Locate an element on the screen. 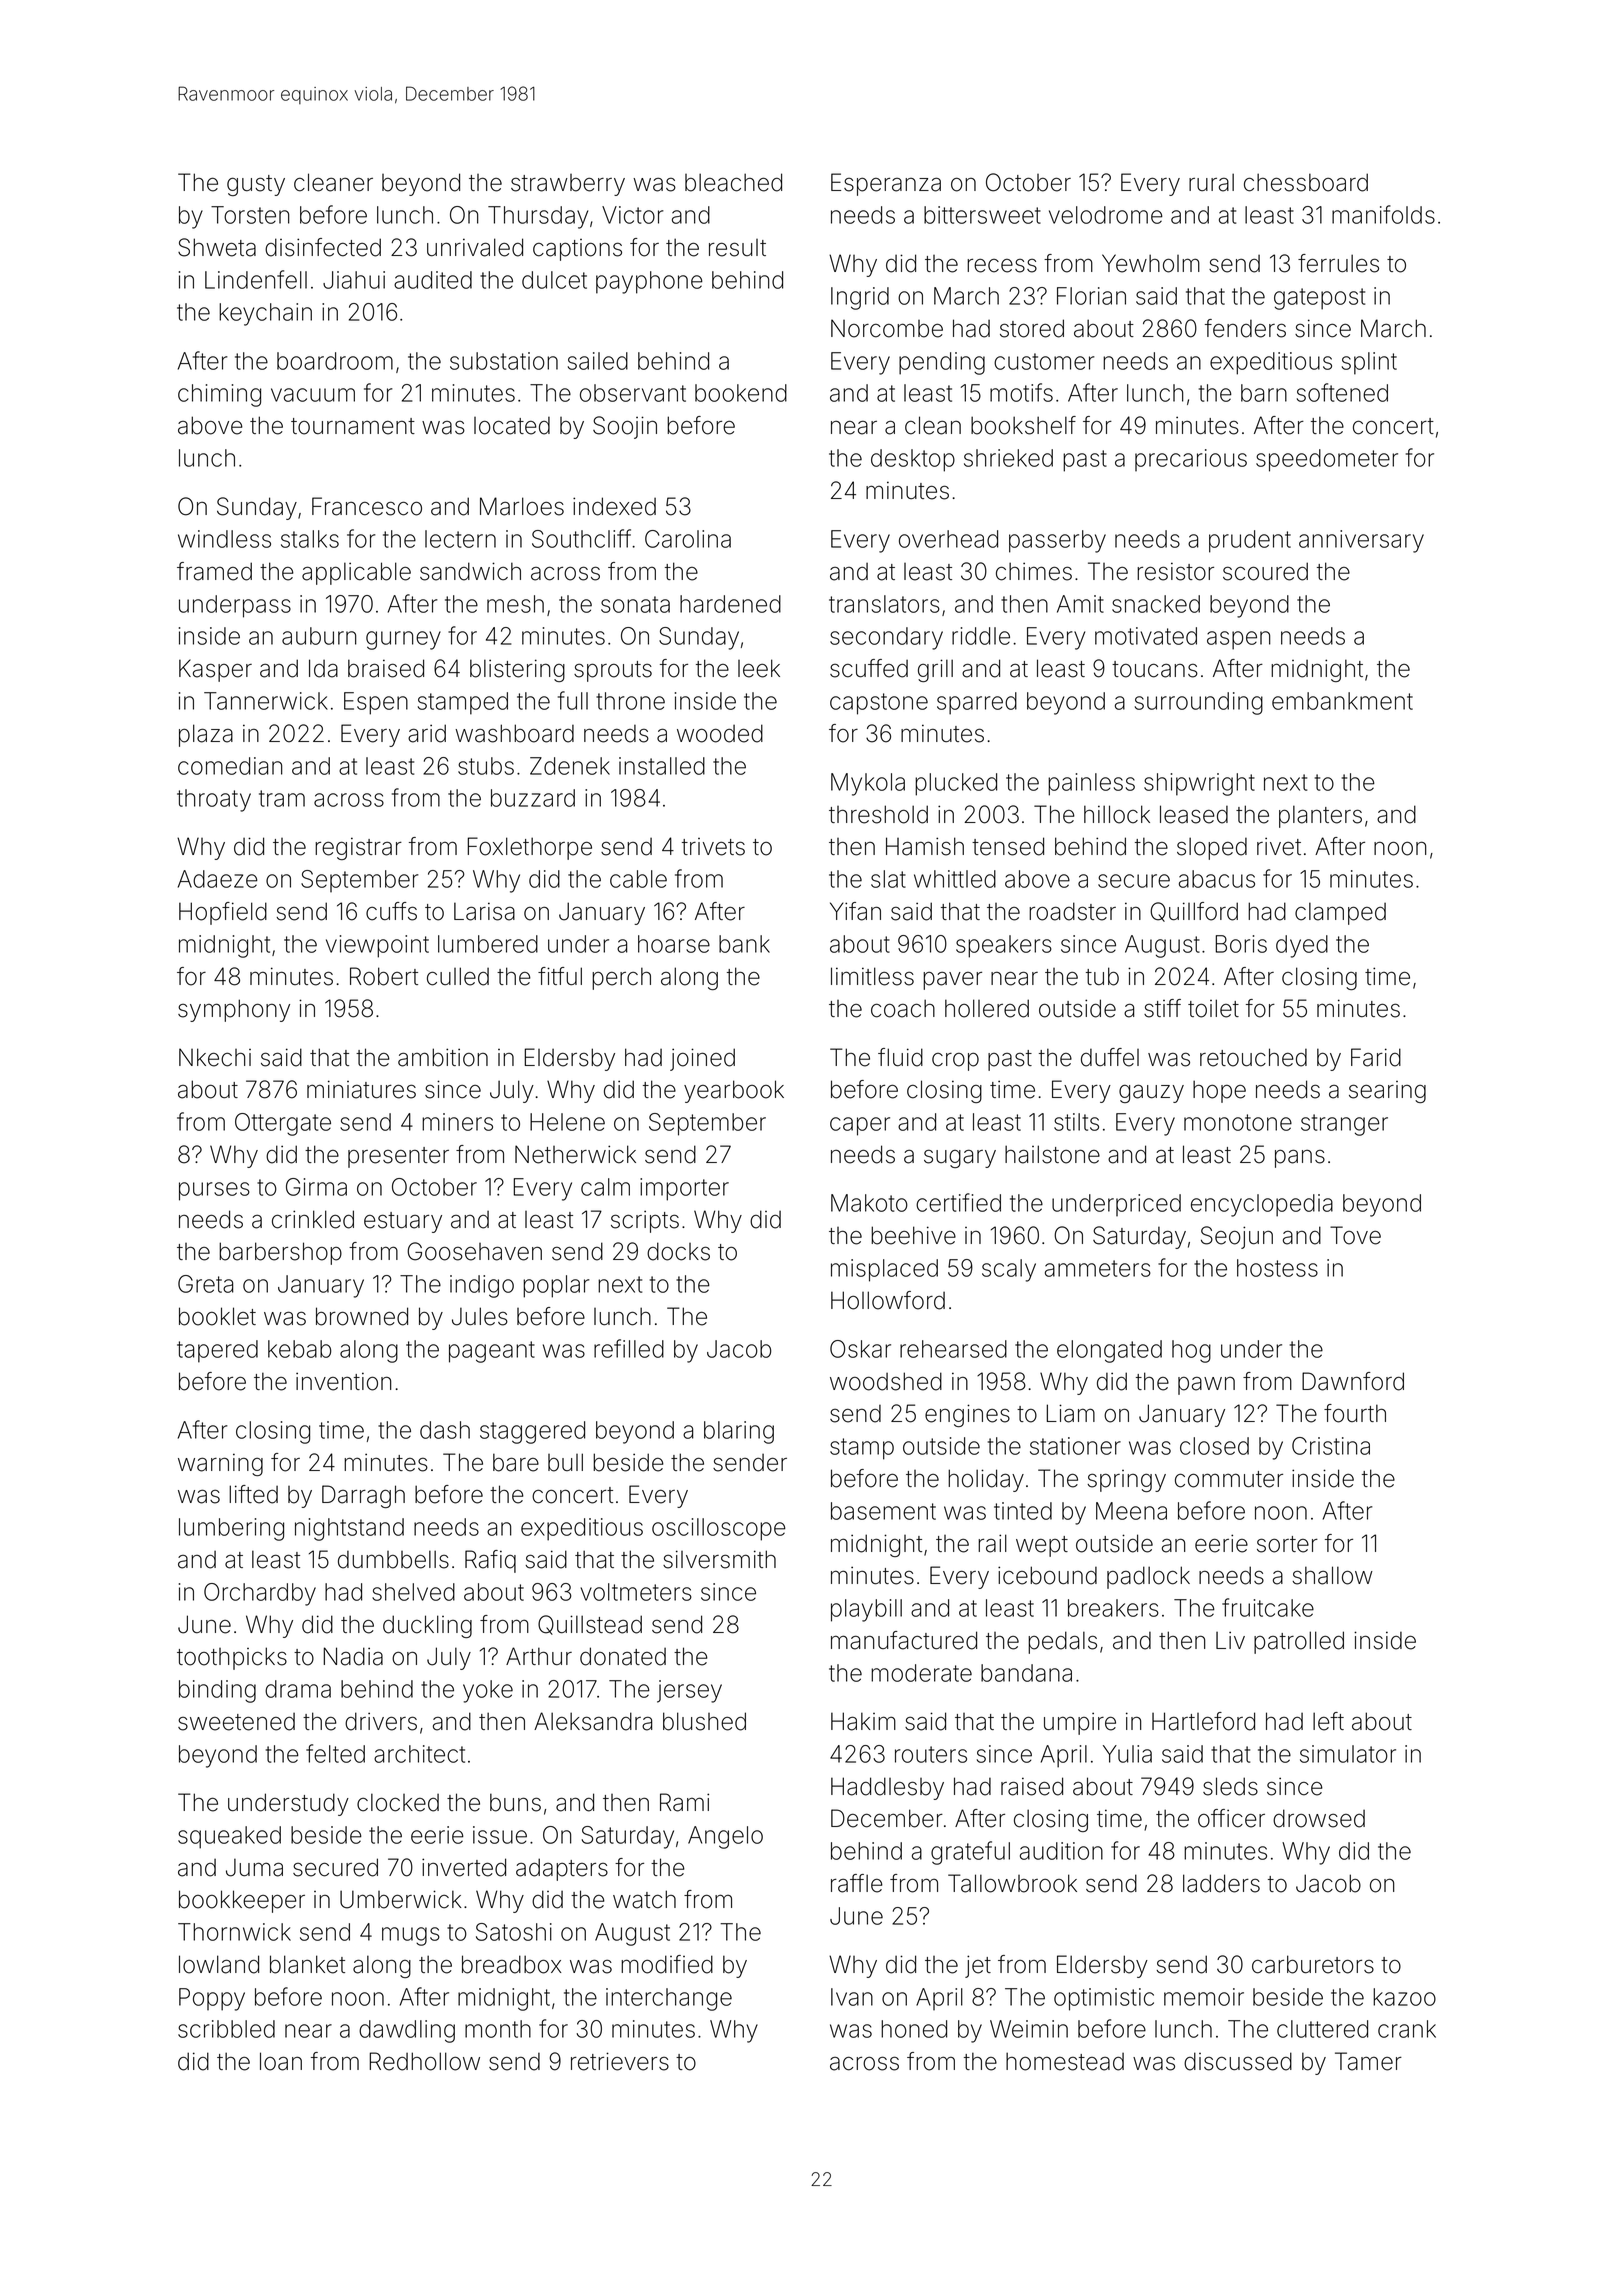 This screenshot has width=1620, height=2292. sorter is located at coordinates (1287, 1544).
